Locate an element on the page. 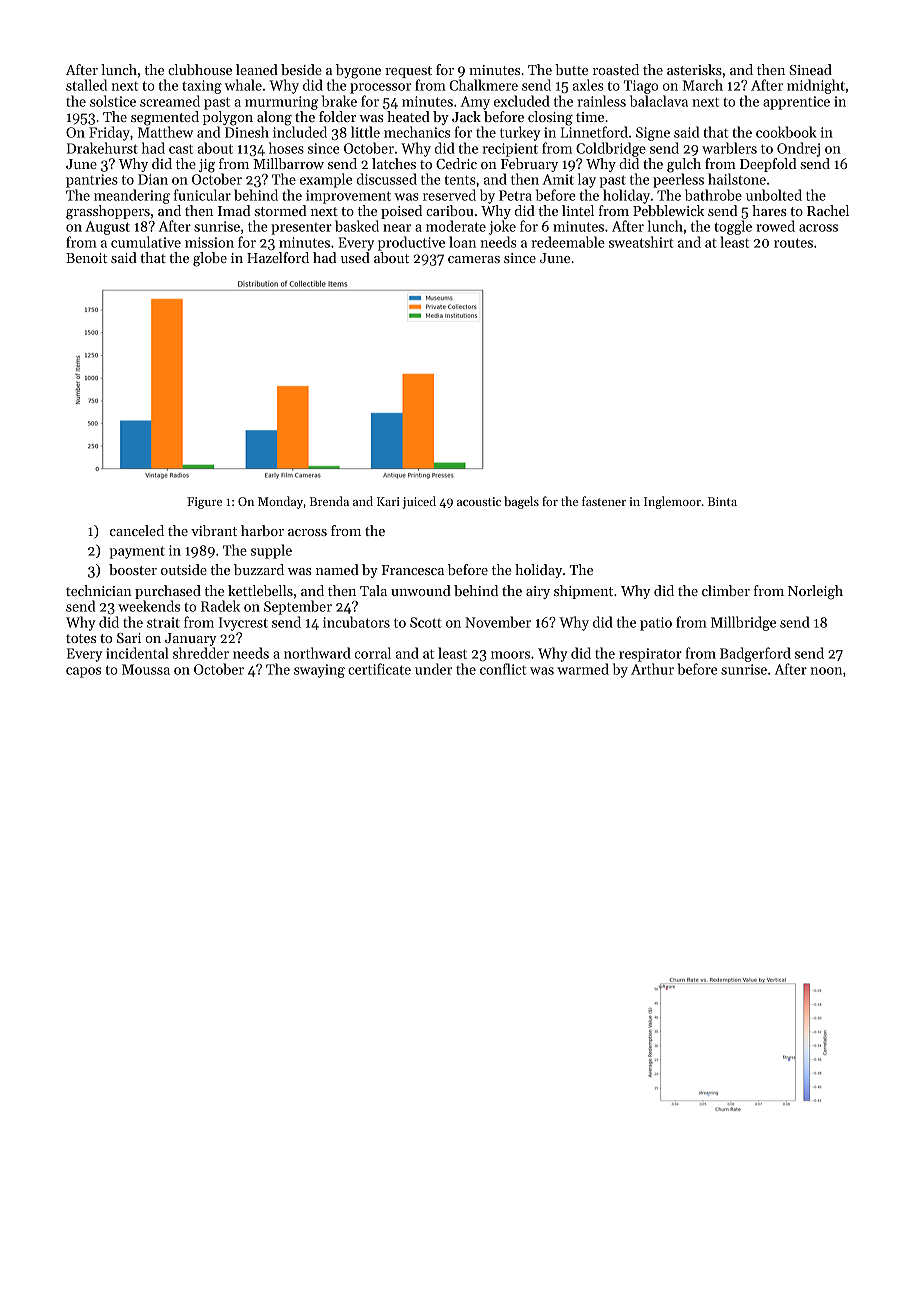 The height and width of the page is (1308, 924). warmed is located at coordinates (583, 669).
